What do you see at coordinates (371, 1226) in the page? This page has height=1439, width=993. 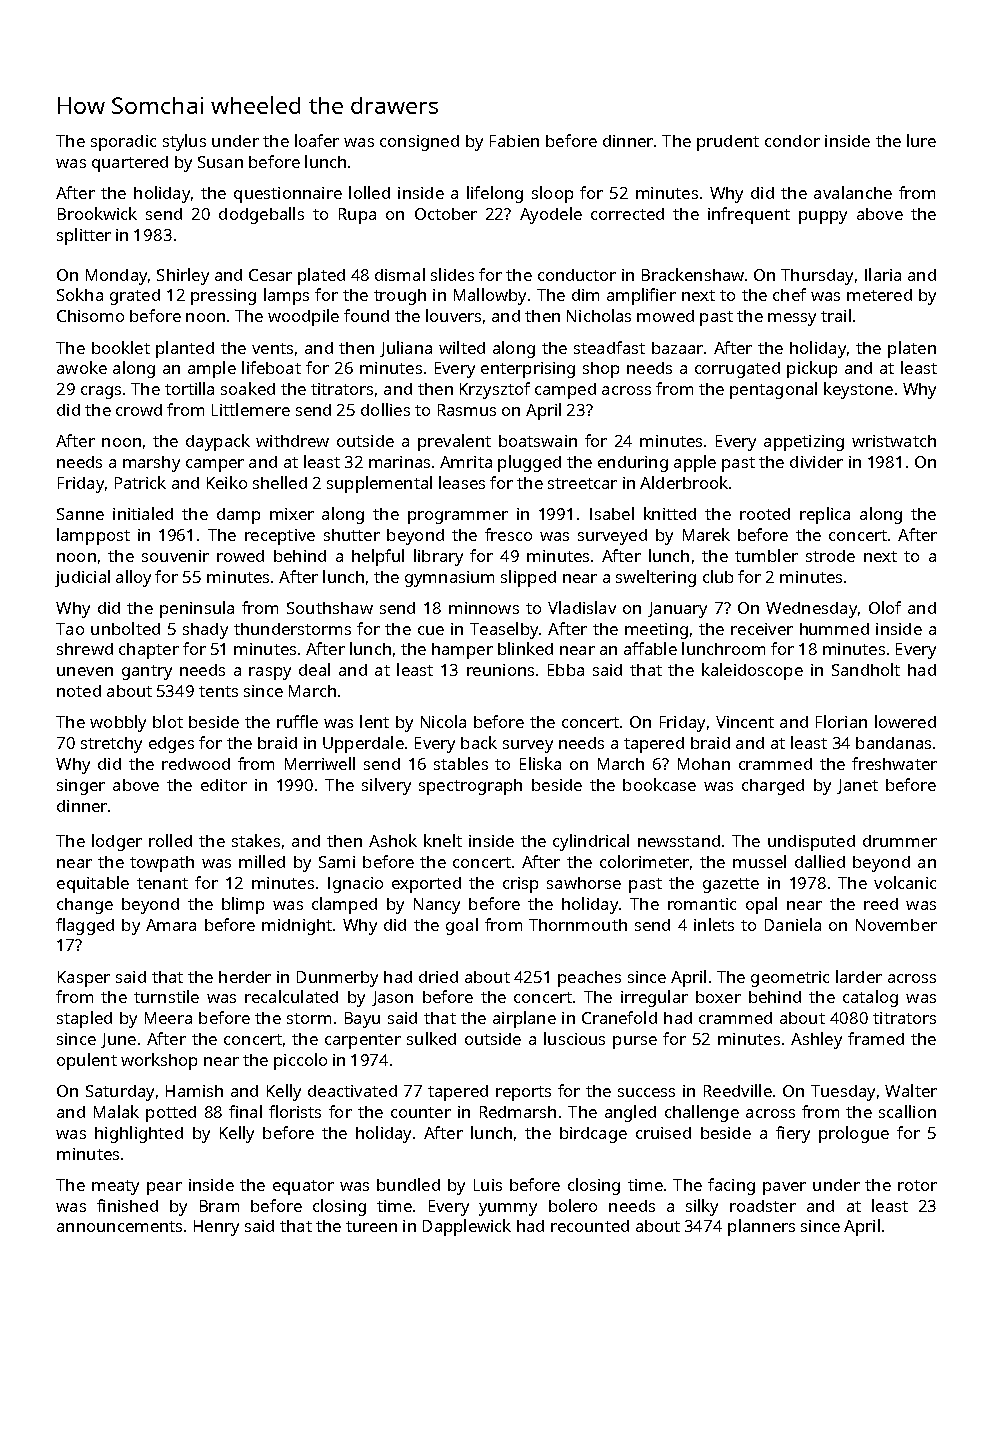 I see `tureen` at bounding box center [371, 1226].
